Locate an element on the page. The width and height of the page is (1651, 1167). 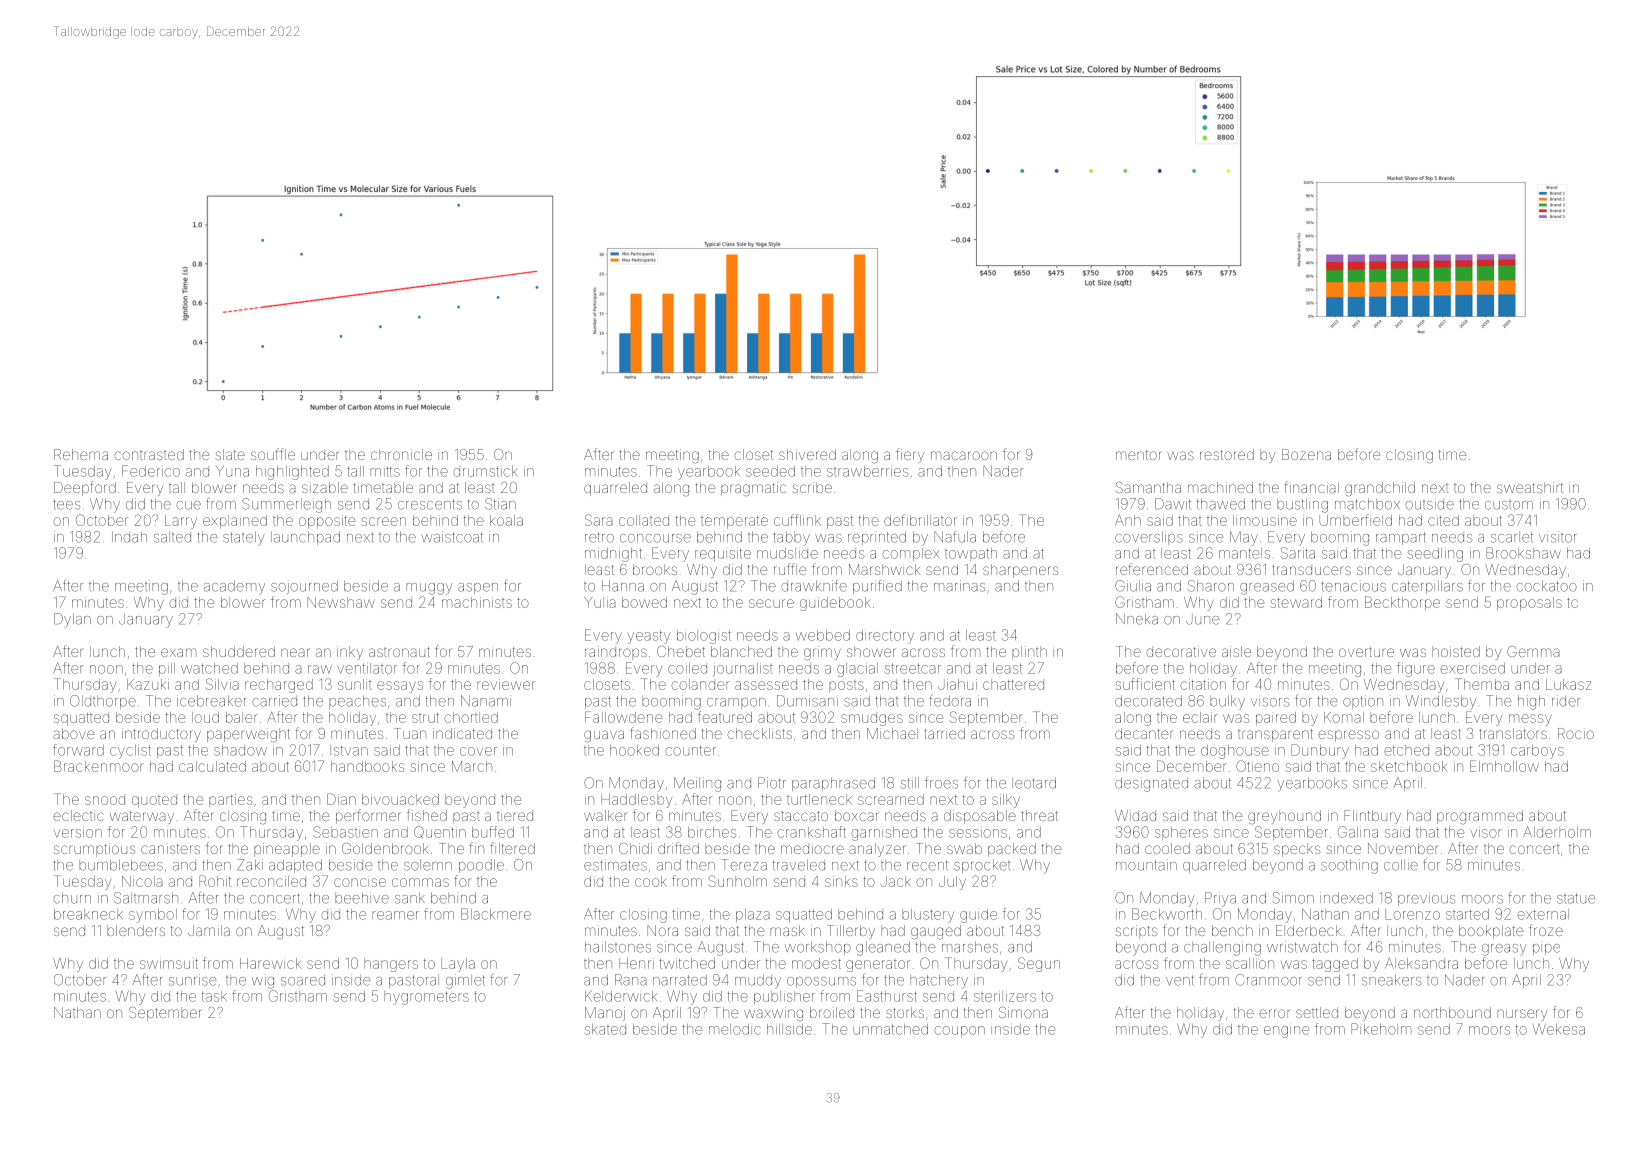
option is located at coordinates (1363, 702).
